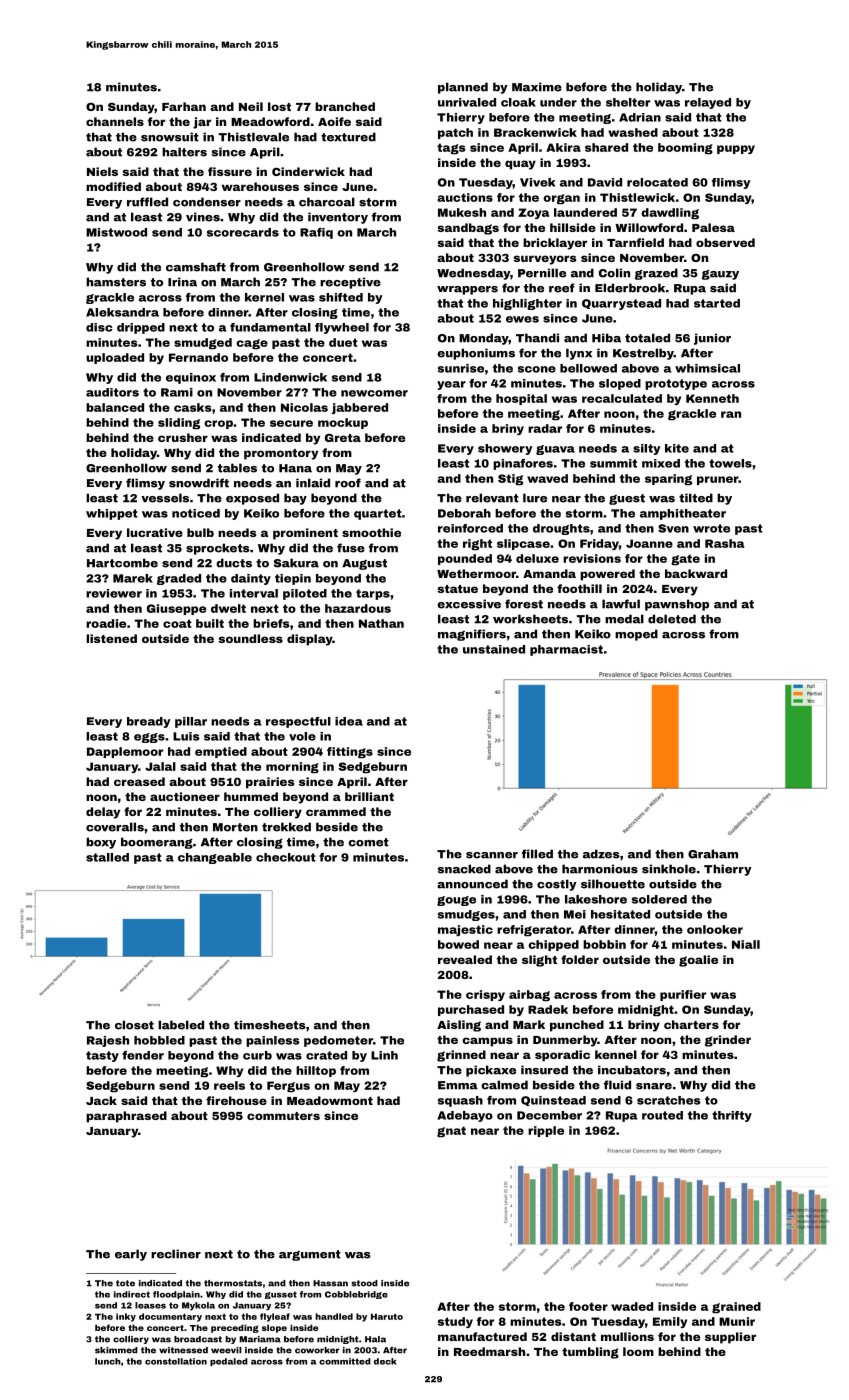 This image has width=849, height=1400. I want to click on junior, so click(712, 339).
